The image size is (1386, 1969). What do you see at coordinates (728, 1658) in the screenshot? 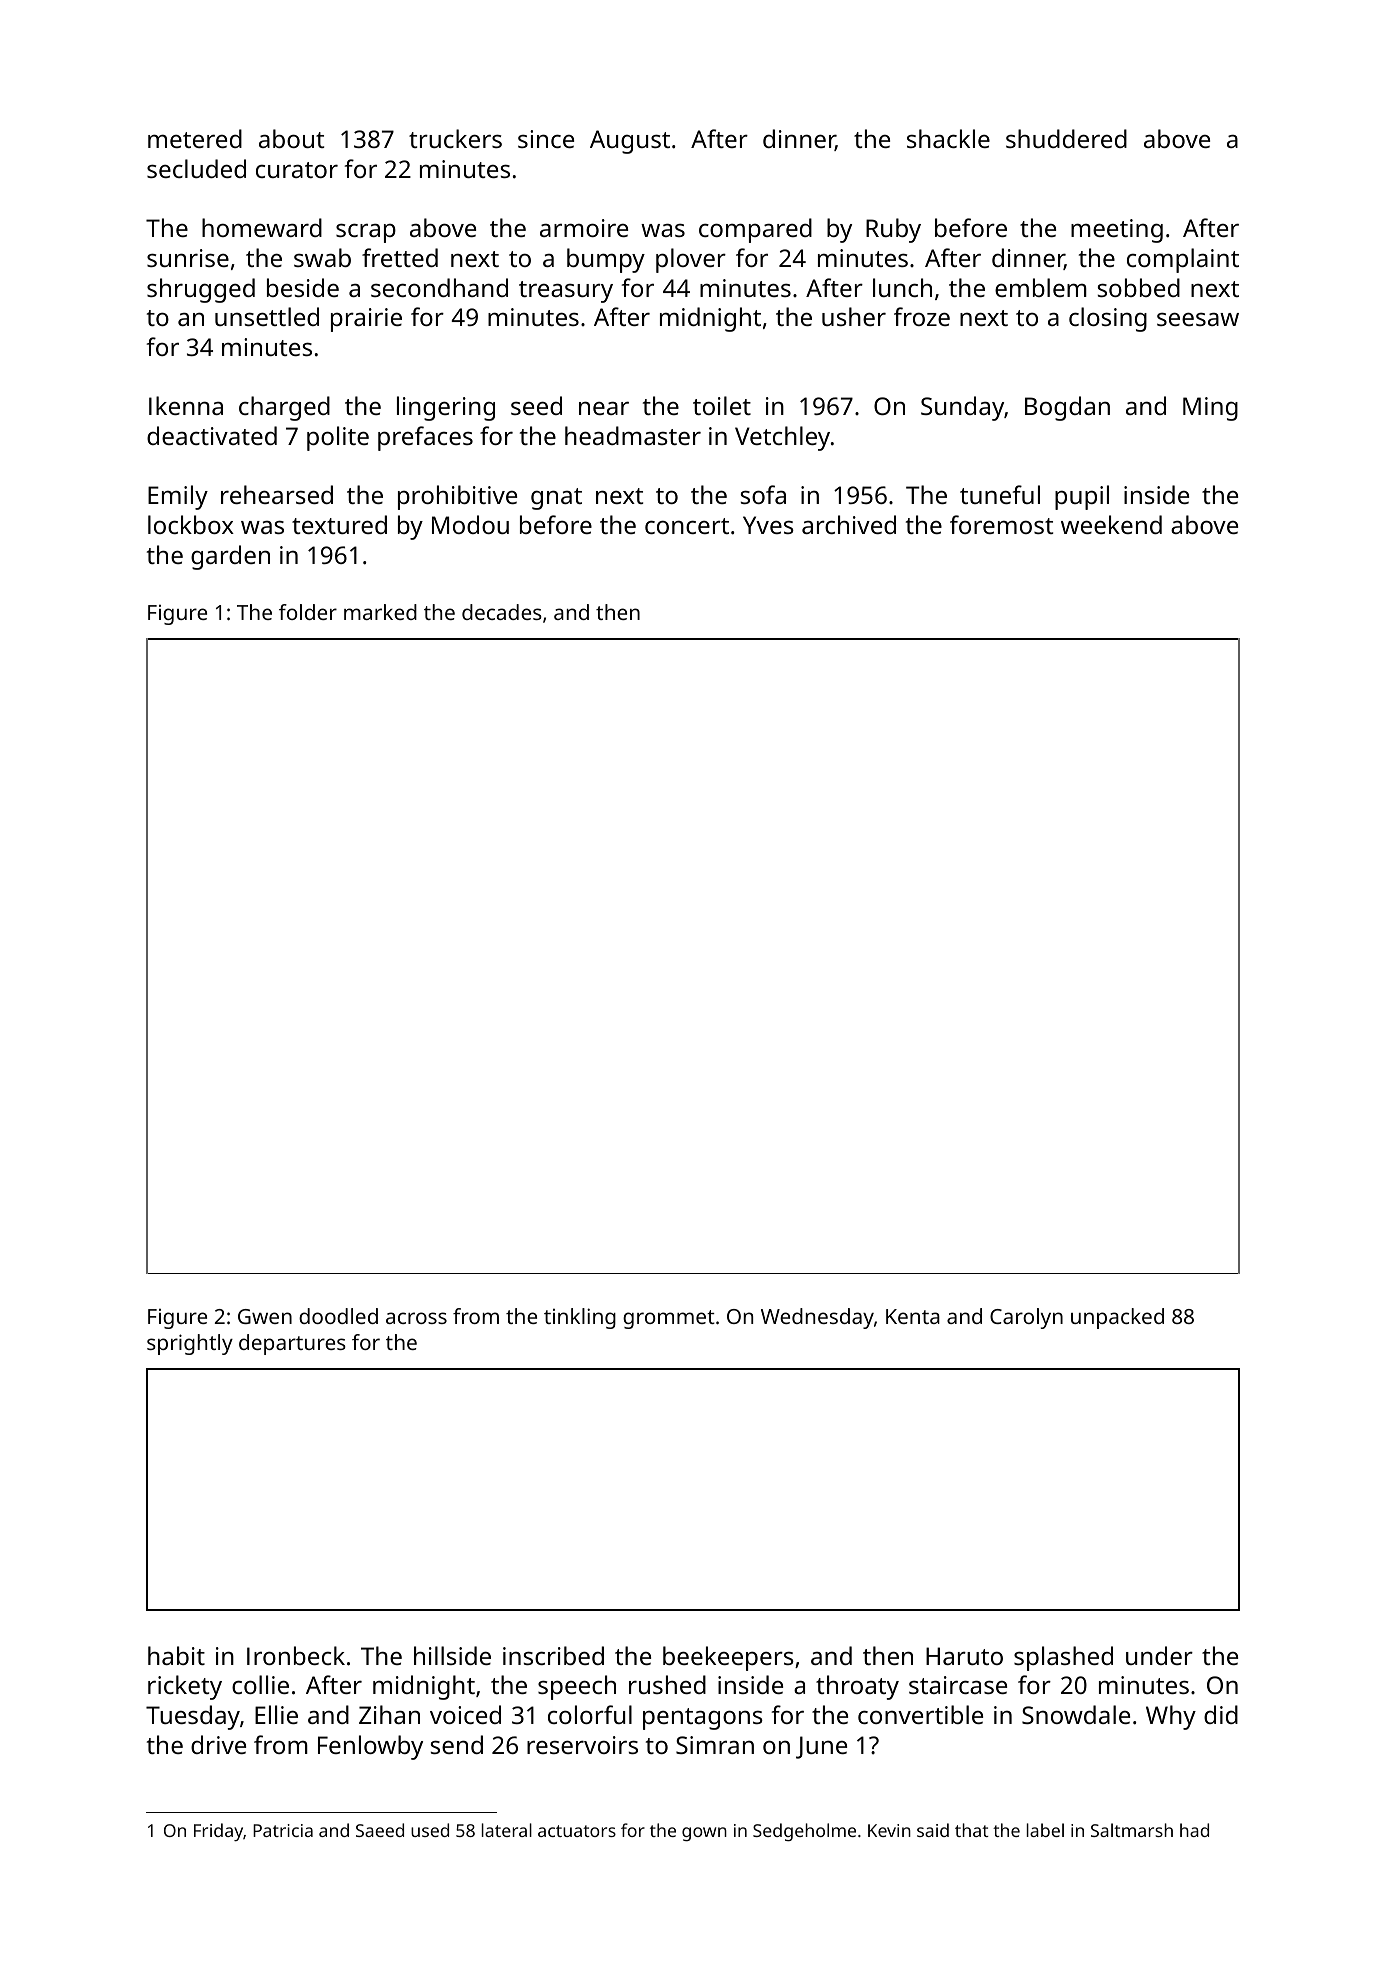
I see `beekeepers` at bounding box center [728, 1658].
